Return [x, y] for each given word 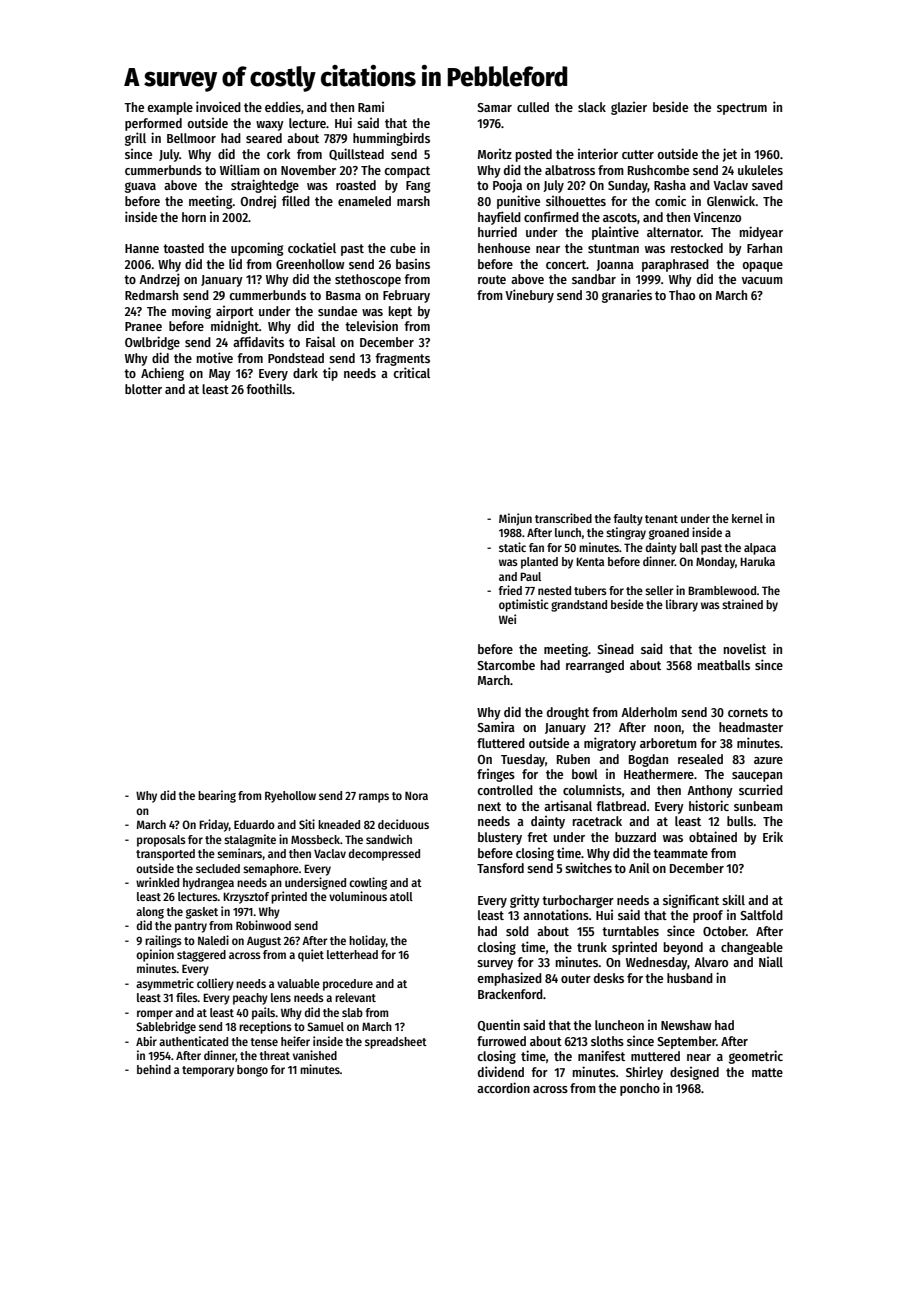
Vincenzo [717, 216]
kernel [747, 518]
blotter [143, 389]
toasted [183, 248]
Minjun [515, 519]
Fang [418, 187]
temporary [208, 1071]
